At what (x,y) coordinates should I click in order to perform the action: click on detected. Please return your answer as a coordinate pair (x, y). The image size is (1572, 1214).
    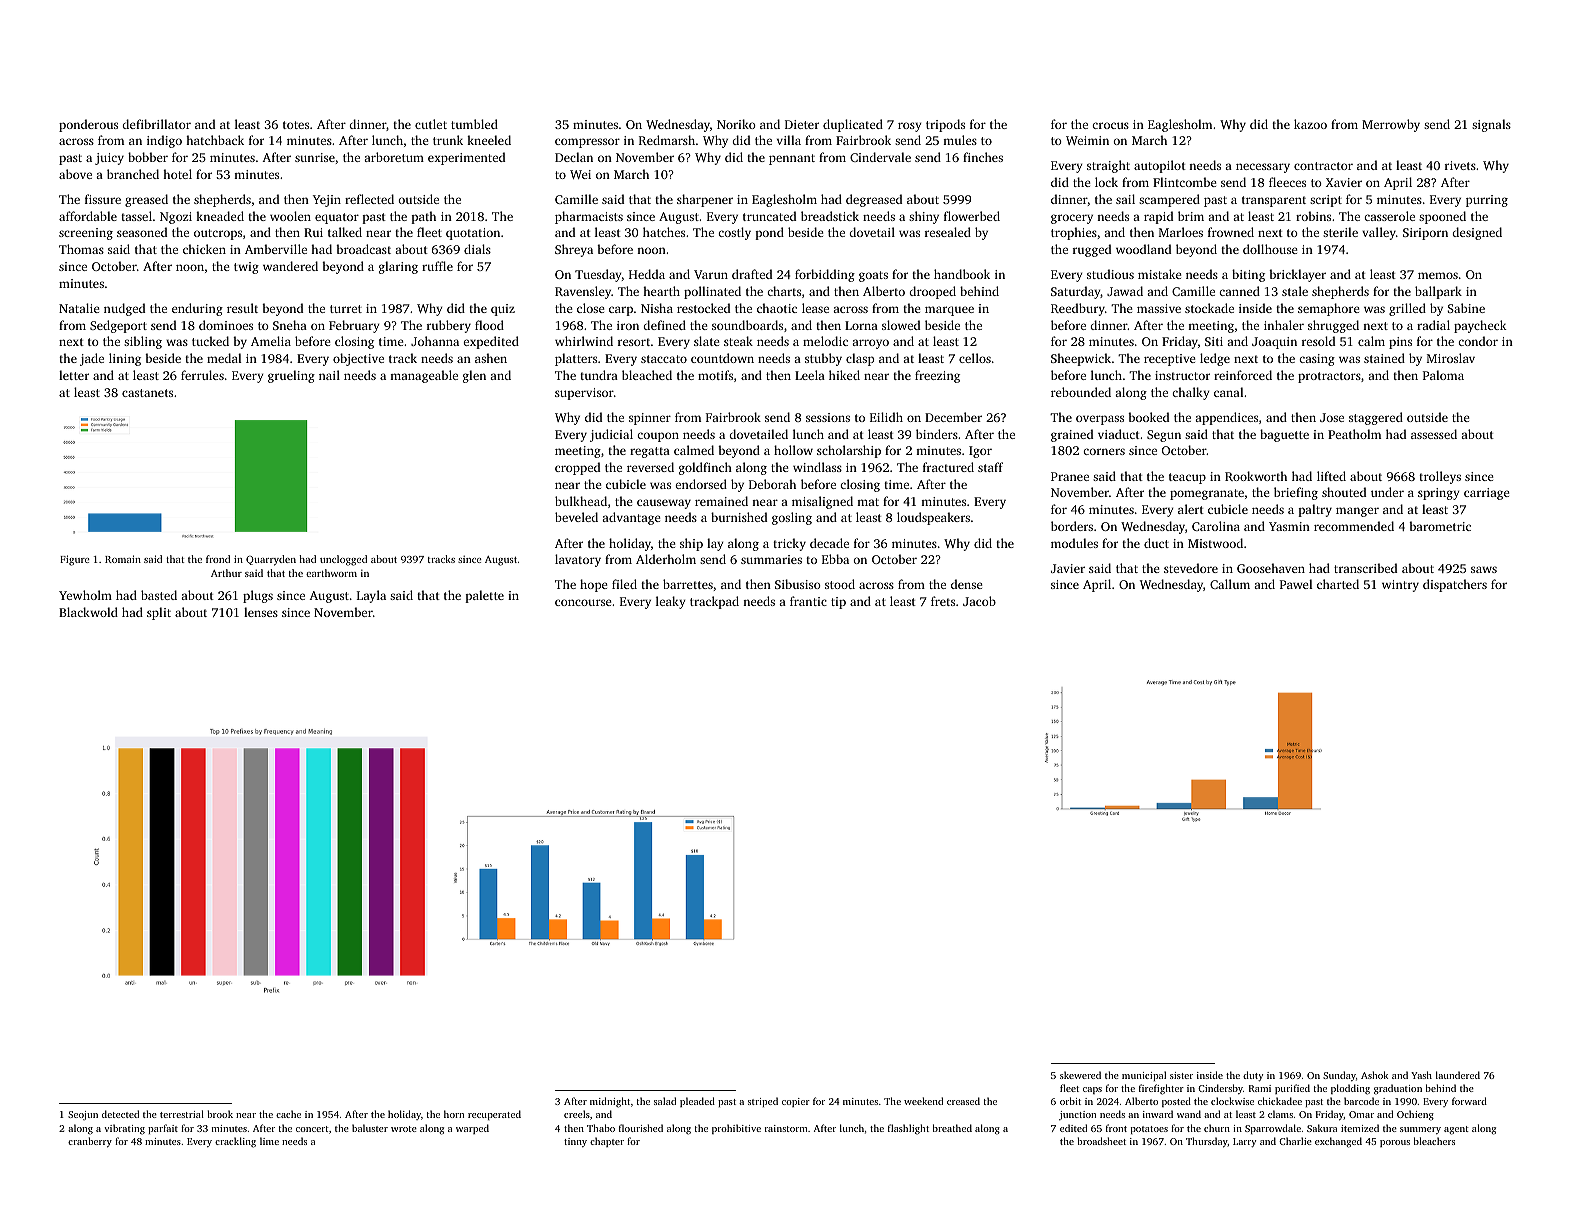
    Looking at the image, I should click on (120, 1114).
